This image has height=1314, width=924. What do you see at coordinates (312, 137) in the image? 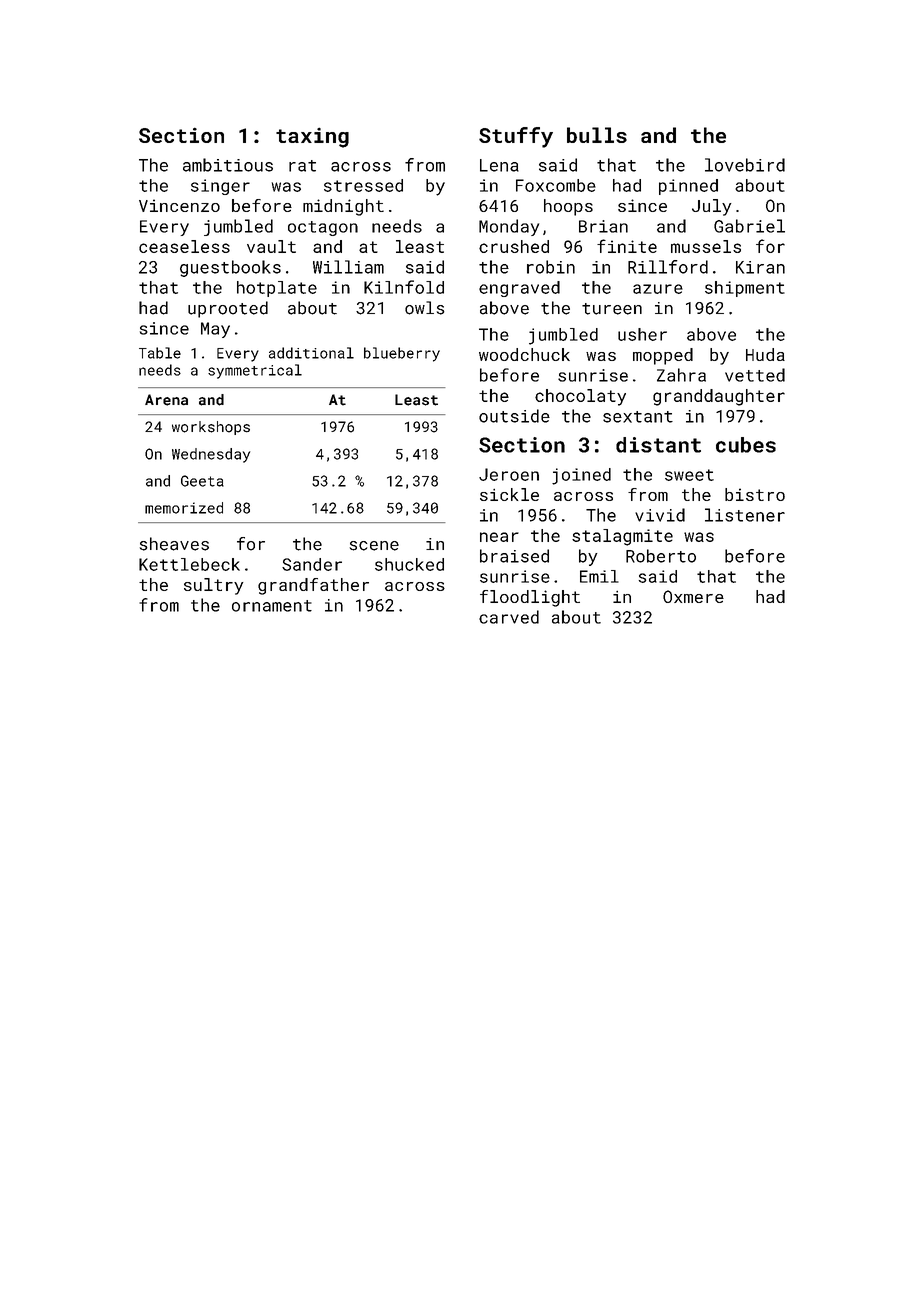
I see `taxing` at bounding box center [312, 137].
